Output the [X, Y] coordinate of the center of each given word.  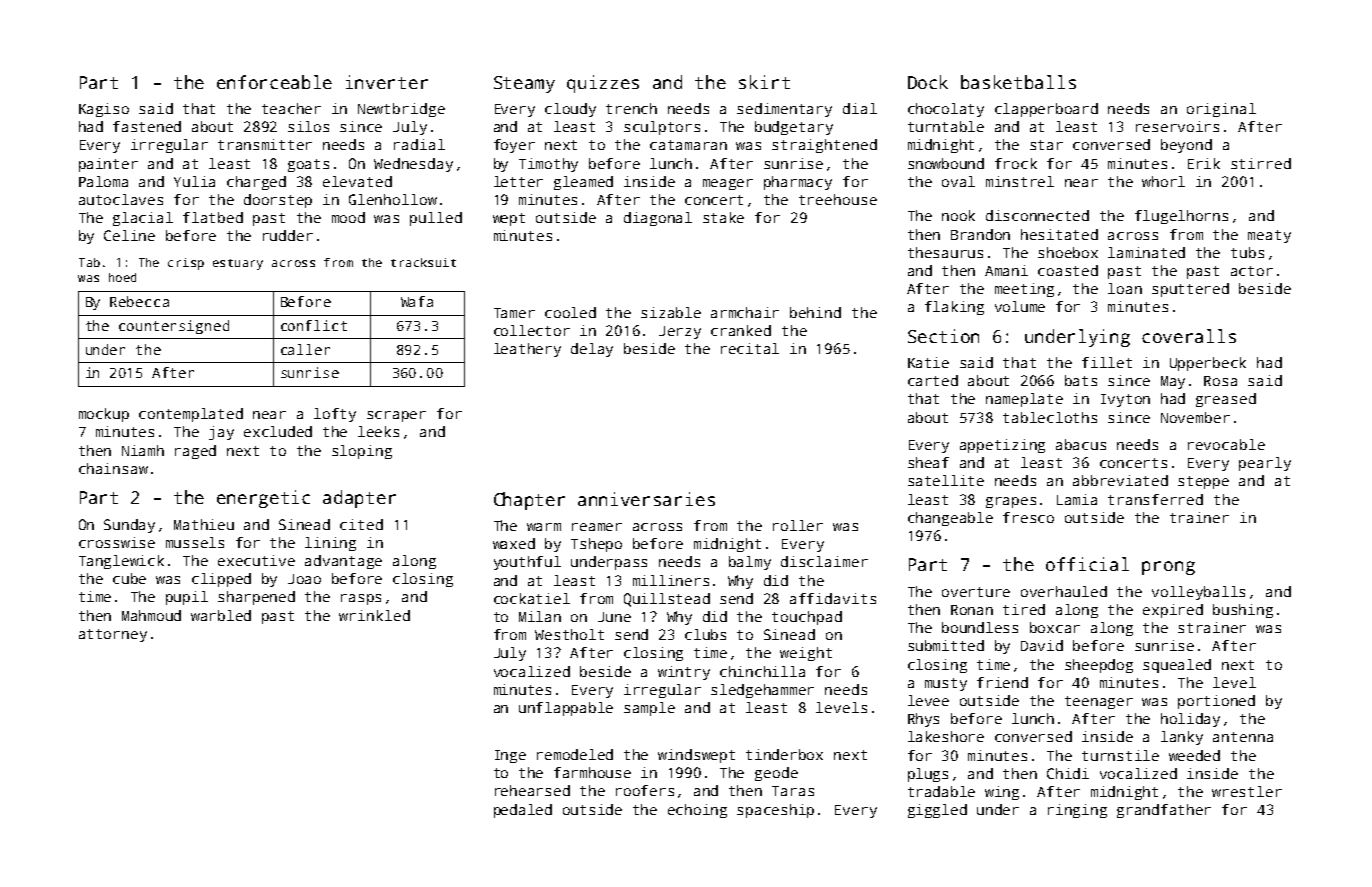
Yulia [194, 181]
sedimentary [784, 110]
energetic [263, 499]
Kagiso [104, 110]
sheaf [928, 462]
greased [1226, 400]
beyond [1186, 146]
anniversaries [646, 499]
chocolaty [946, 110]
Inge [510, 756]
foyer [514, 146]
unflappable [566, 709]
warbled [221, 615]
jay [221, 433]
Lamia [1077, 499]
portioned [1216, 702]
